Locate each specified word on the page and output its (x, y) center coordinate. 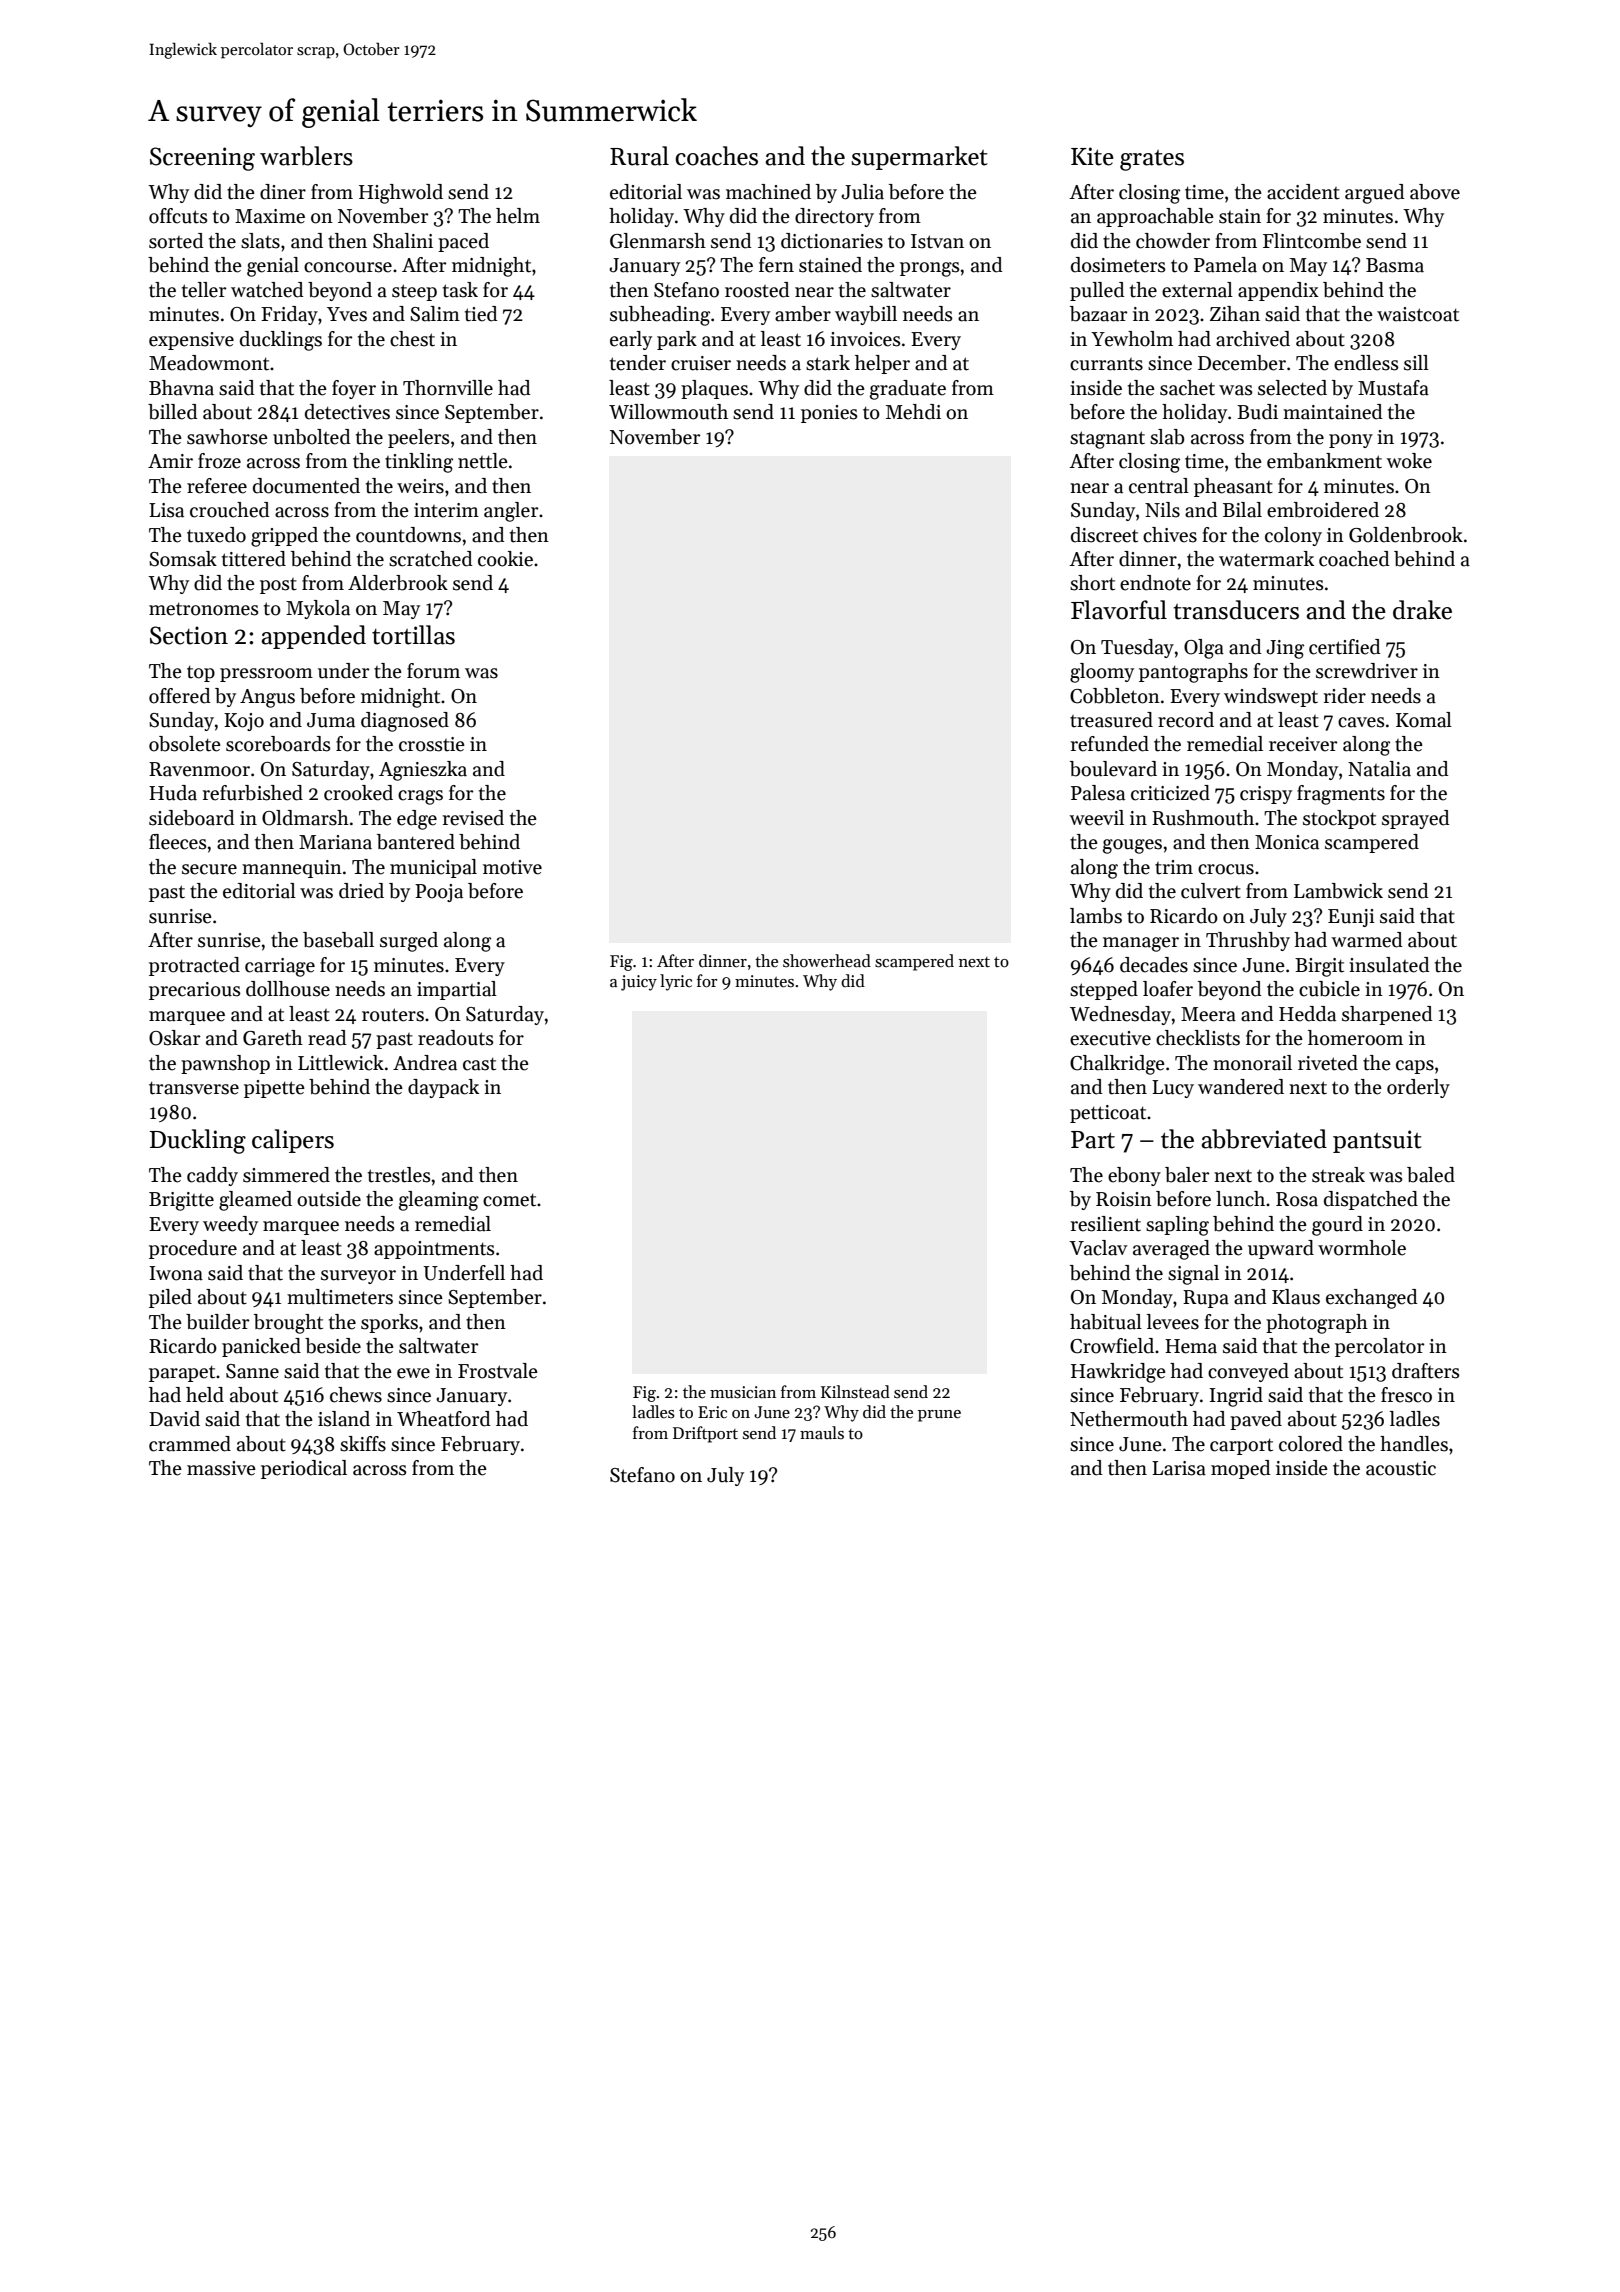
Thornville (448, 388)
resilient (1106, 1224)
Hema (1191, 1346)
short (1092, 583)
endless (1366, 363)
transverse (194, 1088)
